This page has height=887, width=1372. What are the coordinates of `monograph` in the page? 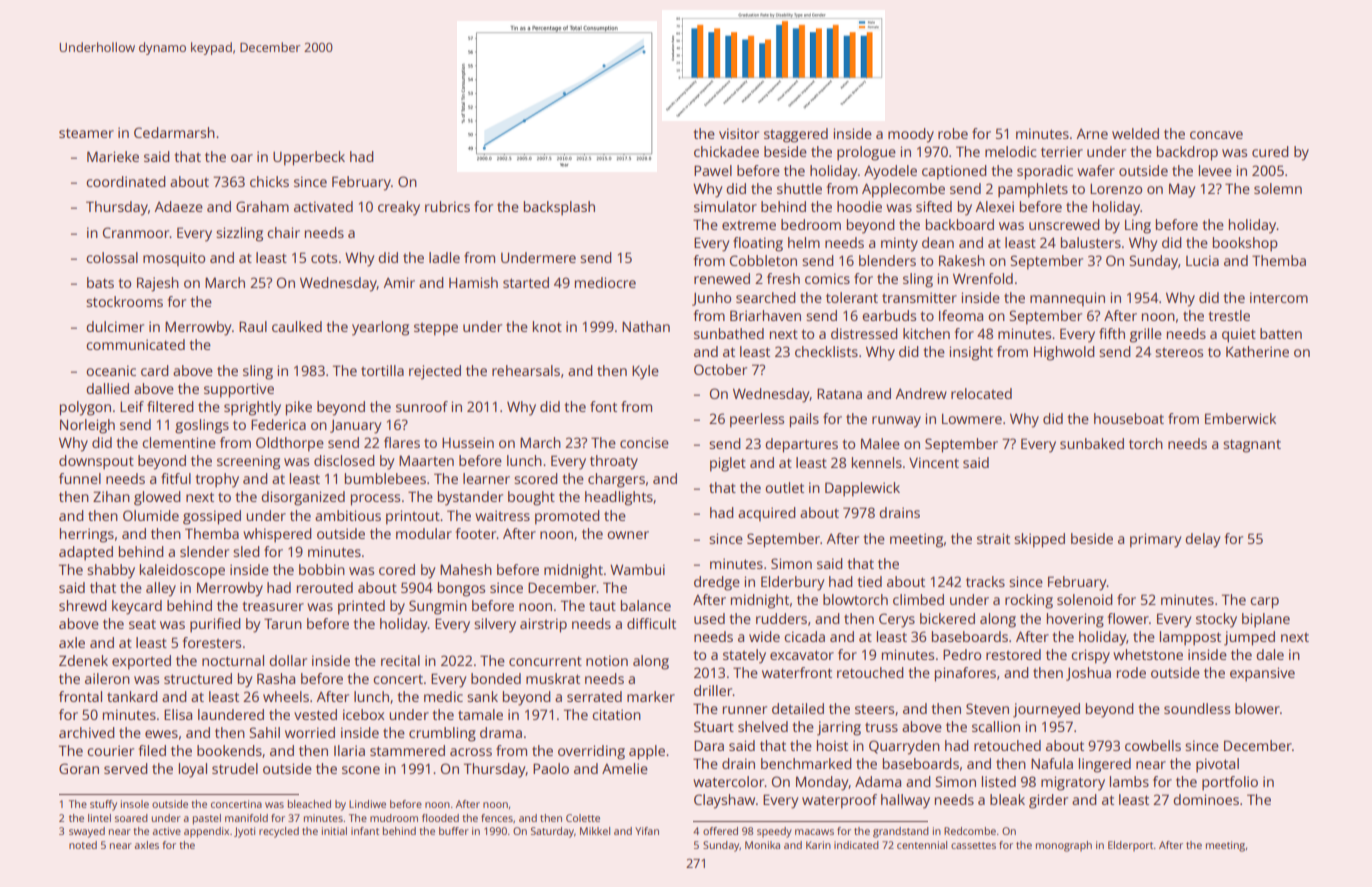 It's located at (1064, 846).
